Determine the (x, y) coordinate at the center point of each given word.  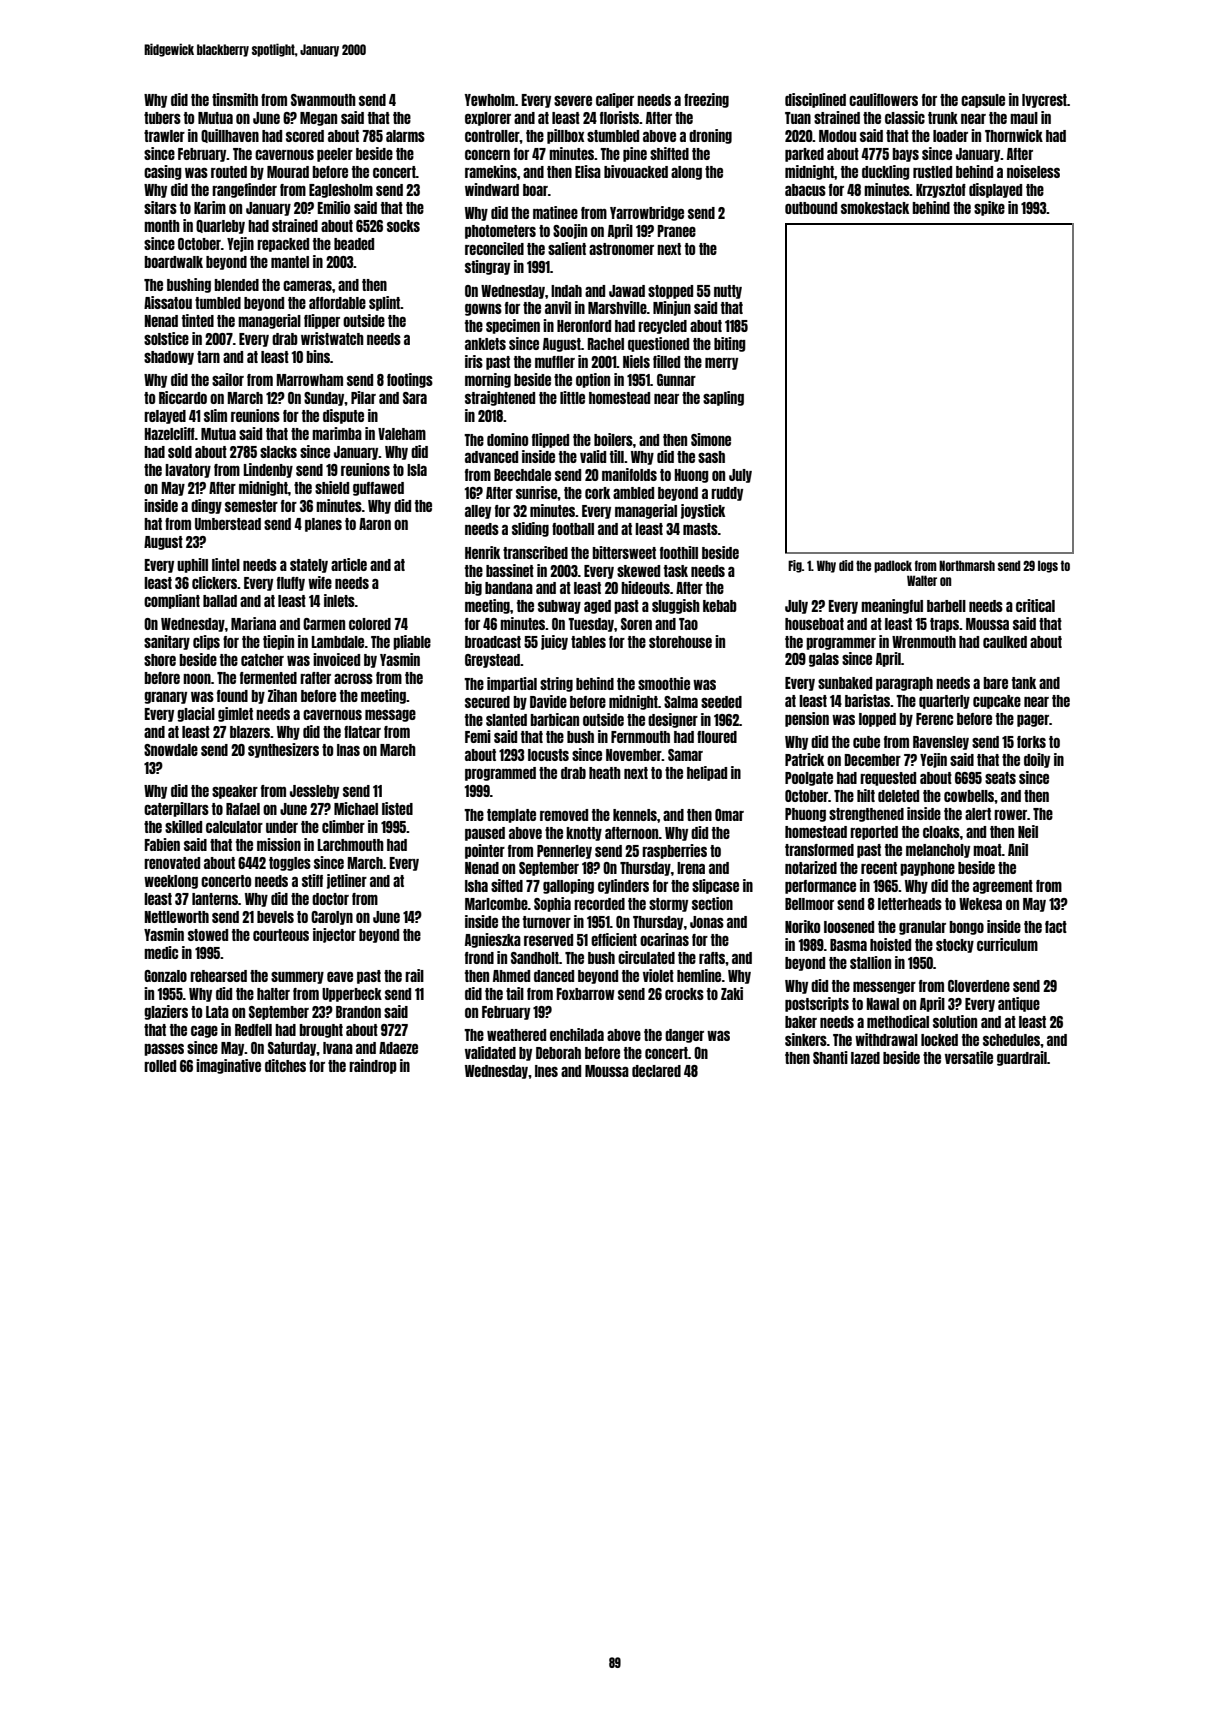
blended (236, 285)
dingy (206, 506)
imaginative (228, 1066)
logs (1048, 566)
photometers (500, 232)
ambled (633, 493)
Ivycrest (1044, 101)
